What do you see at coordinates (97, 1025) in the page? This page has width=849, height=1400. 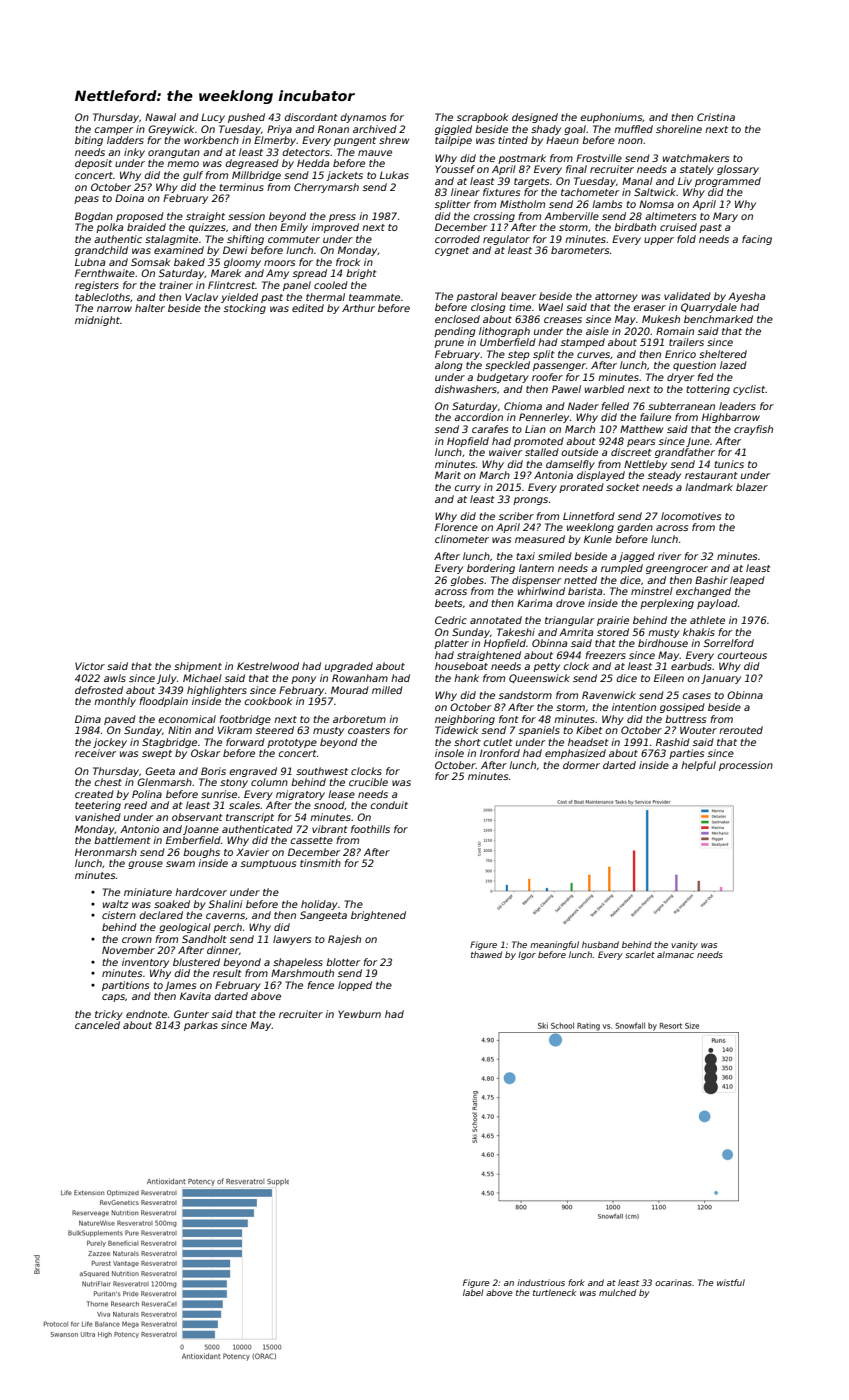 I see `canceled` at bounding box center [97, 1025].
